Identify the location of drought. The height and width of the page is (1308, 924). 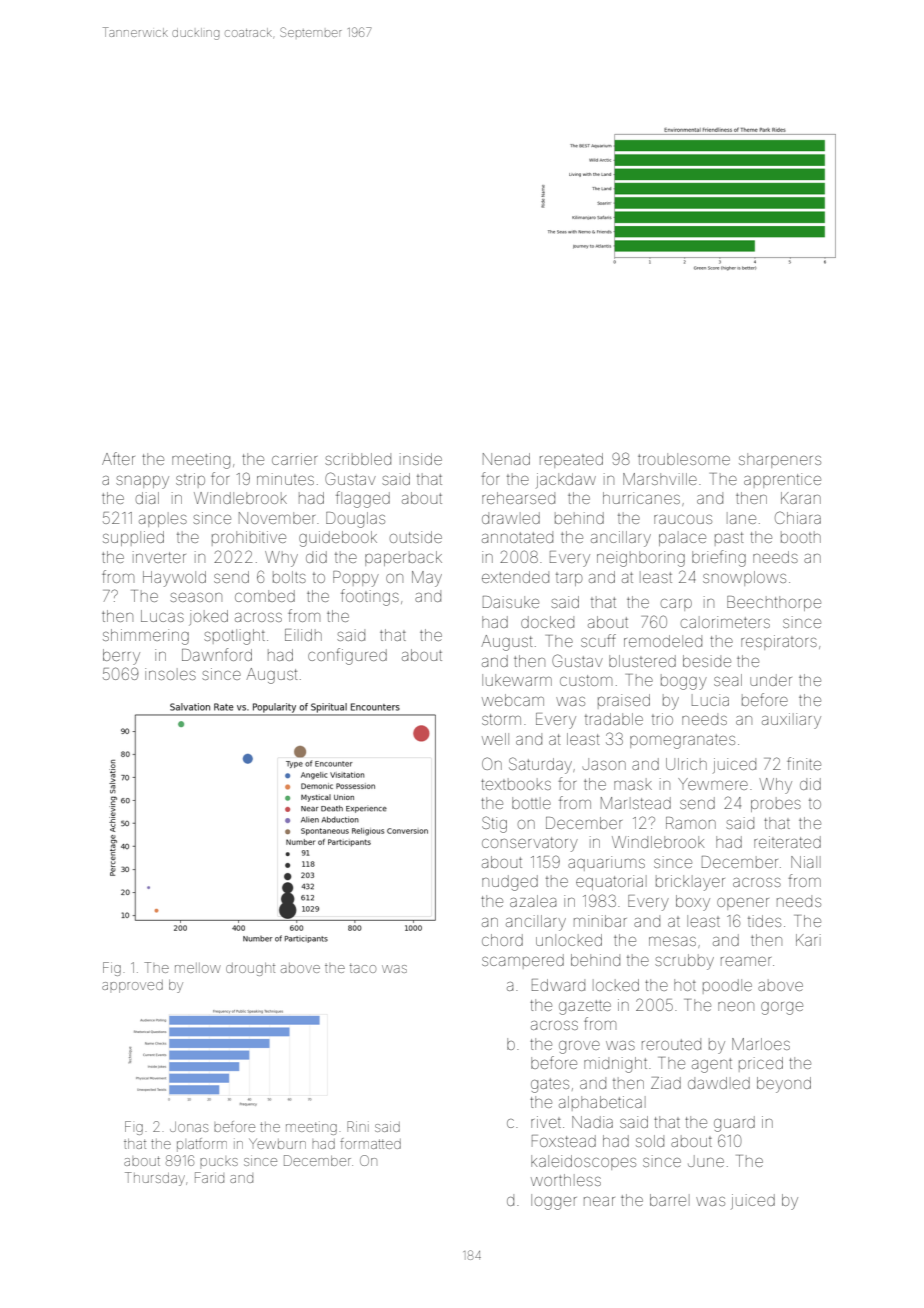
(250, 969).
